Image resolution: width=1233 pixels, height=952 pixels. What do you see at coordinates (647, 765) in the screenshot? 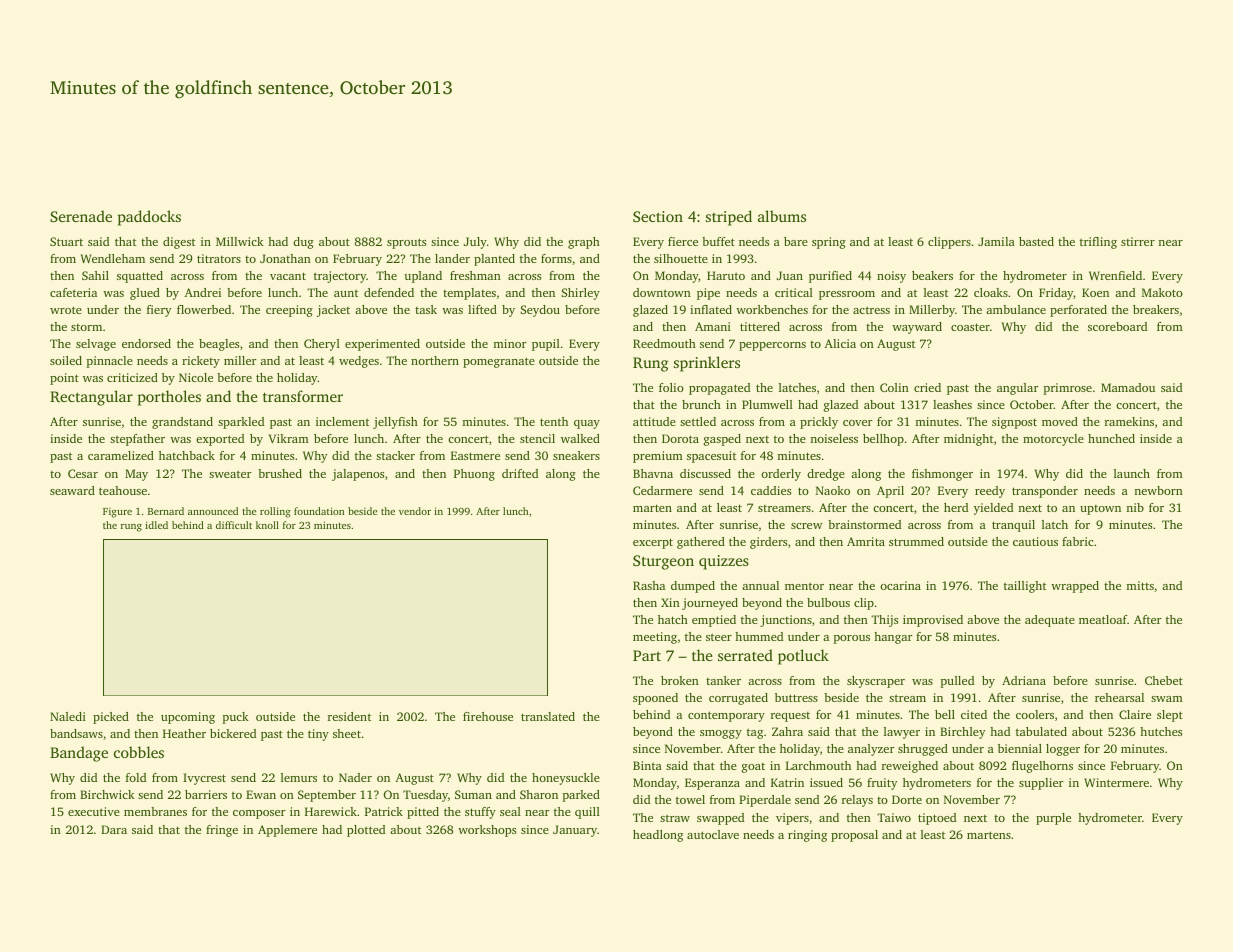
I see `Binta` at bounding box center [647, 765].
